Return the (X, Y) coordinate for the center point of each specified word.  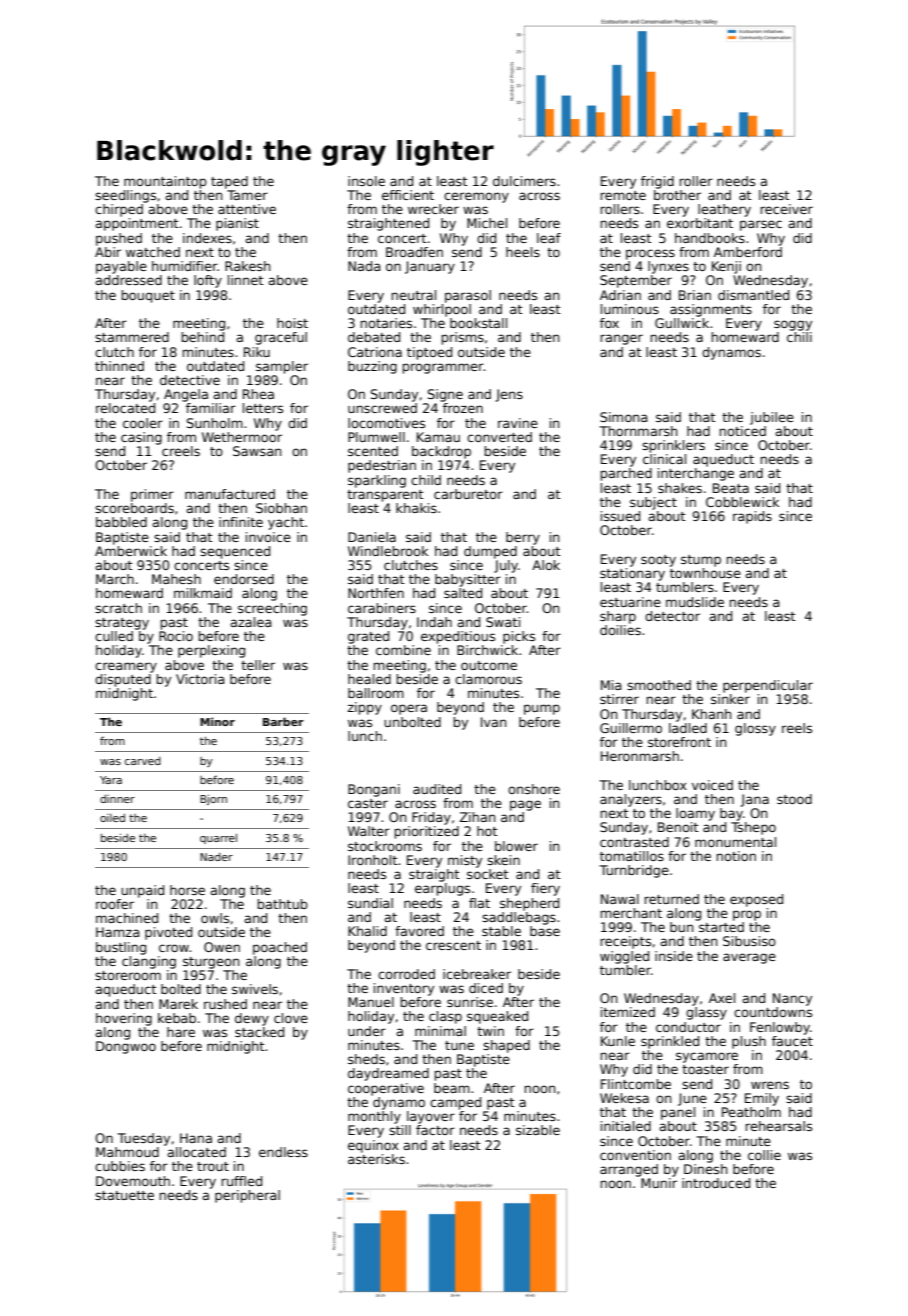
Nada (364, 266)
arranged (629, 1170)
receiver (787, 209)
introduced (716, 1183)
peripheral (247, 1196)
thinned (119, 366)
